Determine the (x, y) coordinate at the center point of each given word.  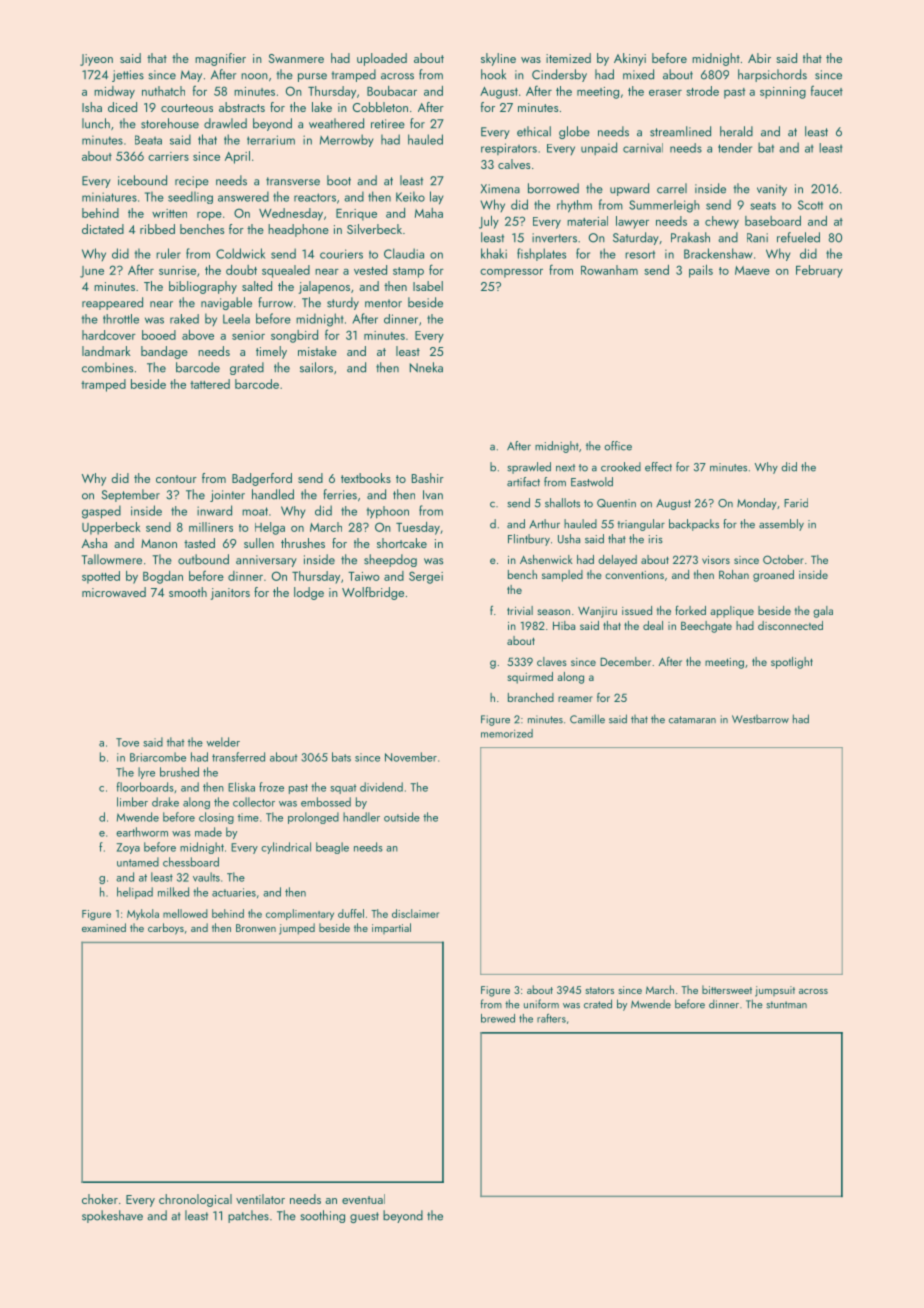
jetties (128, 76)
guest (364, 1217)
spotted (101, 577)
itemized (568, 58)
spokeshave (112, 1216)
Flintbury (529, 540)
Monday (757, 504)
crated (598, 1004)
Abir (759, 58)
